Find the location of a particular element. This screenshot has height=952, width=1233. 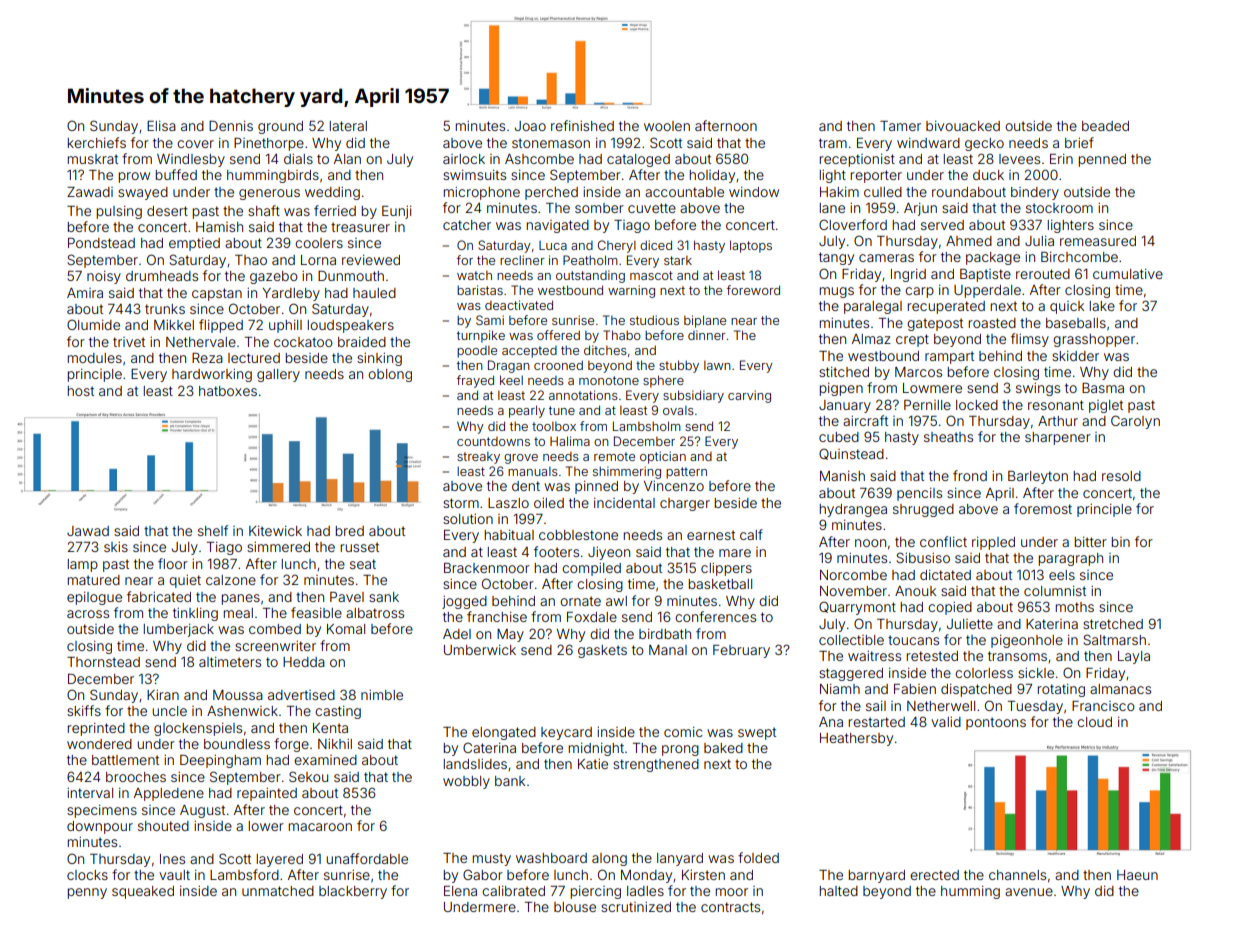

kerchiefs is located at coordinates (96, 142).
